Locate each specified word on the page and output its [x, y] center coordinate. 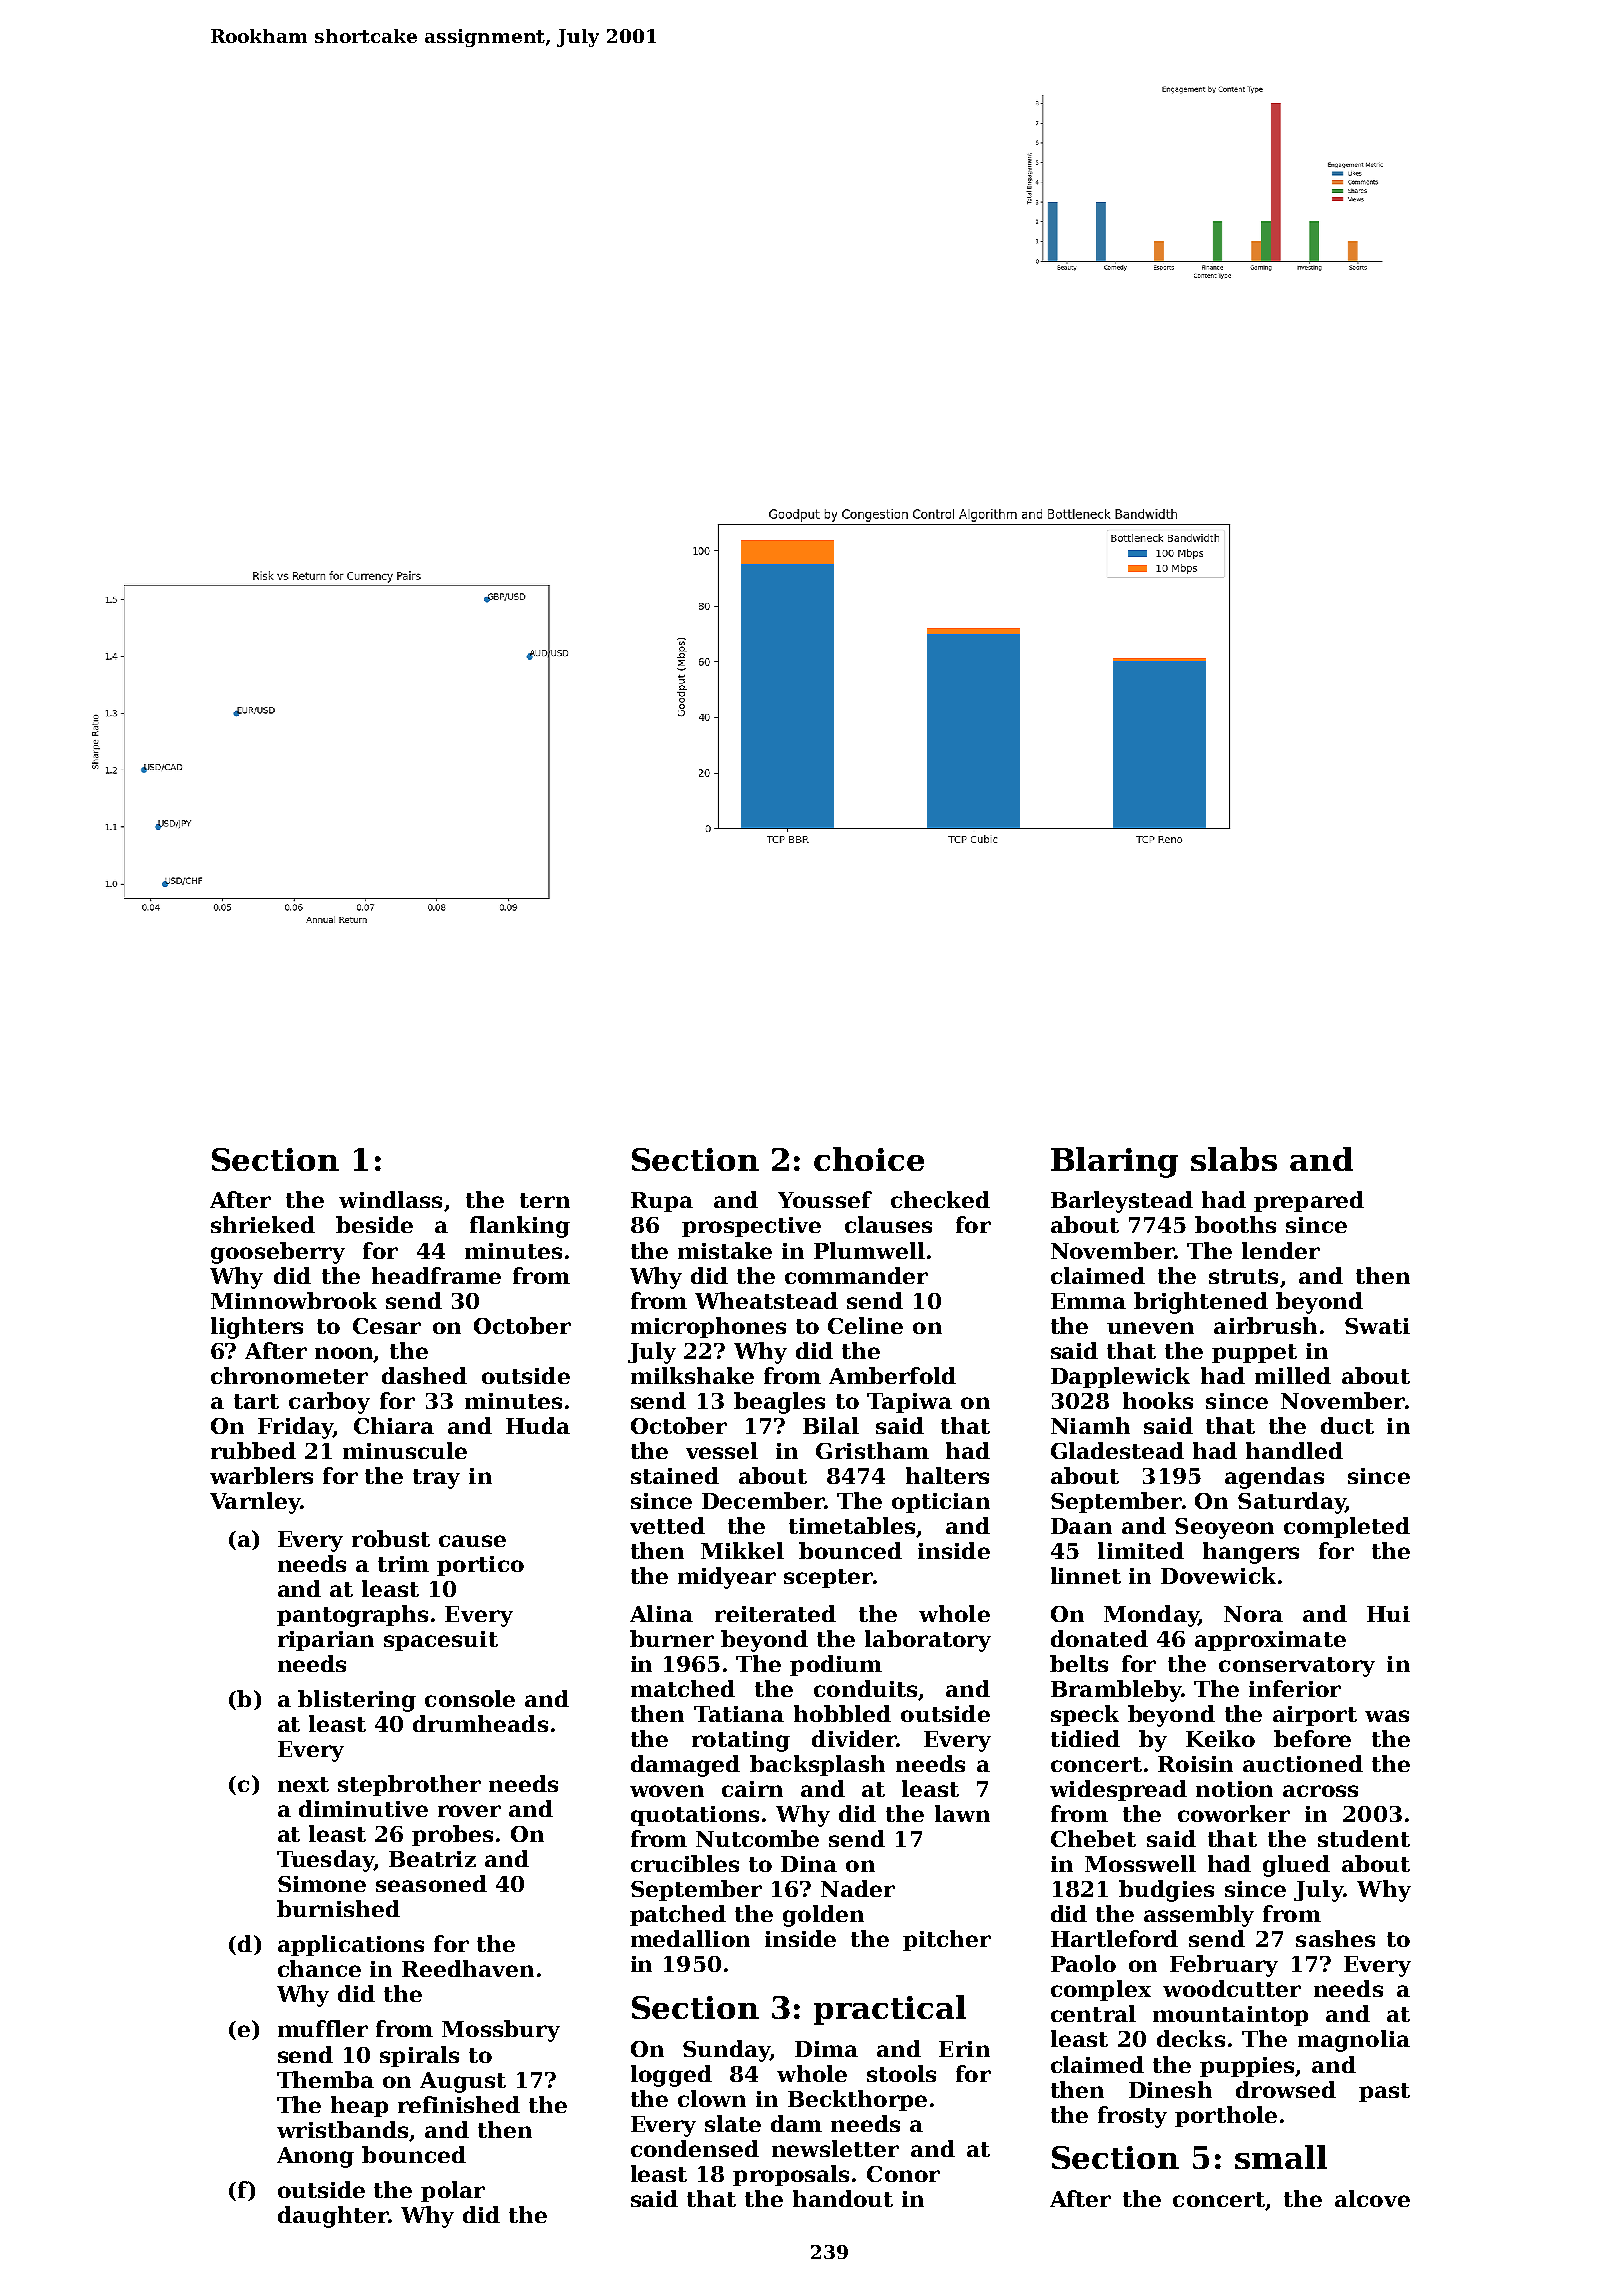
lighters [257, 1328]
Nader [858, 1888]
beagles [779, 1403]
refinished [459, 2104]
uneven [1150, 1328]
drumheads [480, 1723]
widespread [1118, 1790]
